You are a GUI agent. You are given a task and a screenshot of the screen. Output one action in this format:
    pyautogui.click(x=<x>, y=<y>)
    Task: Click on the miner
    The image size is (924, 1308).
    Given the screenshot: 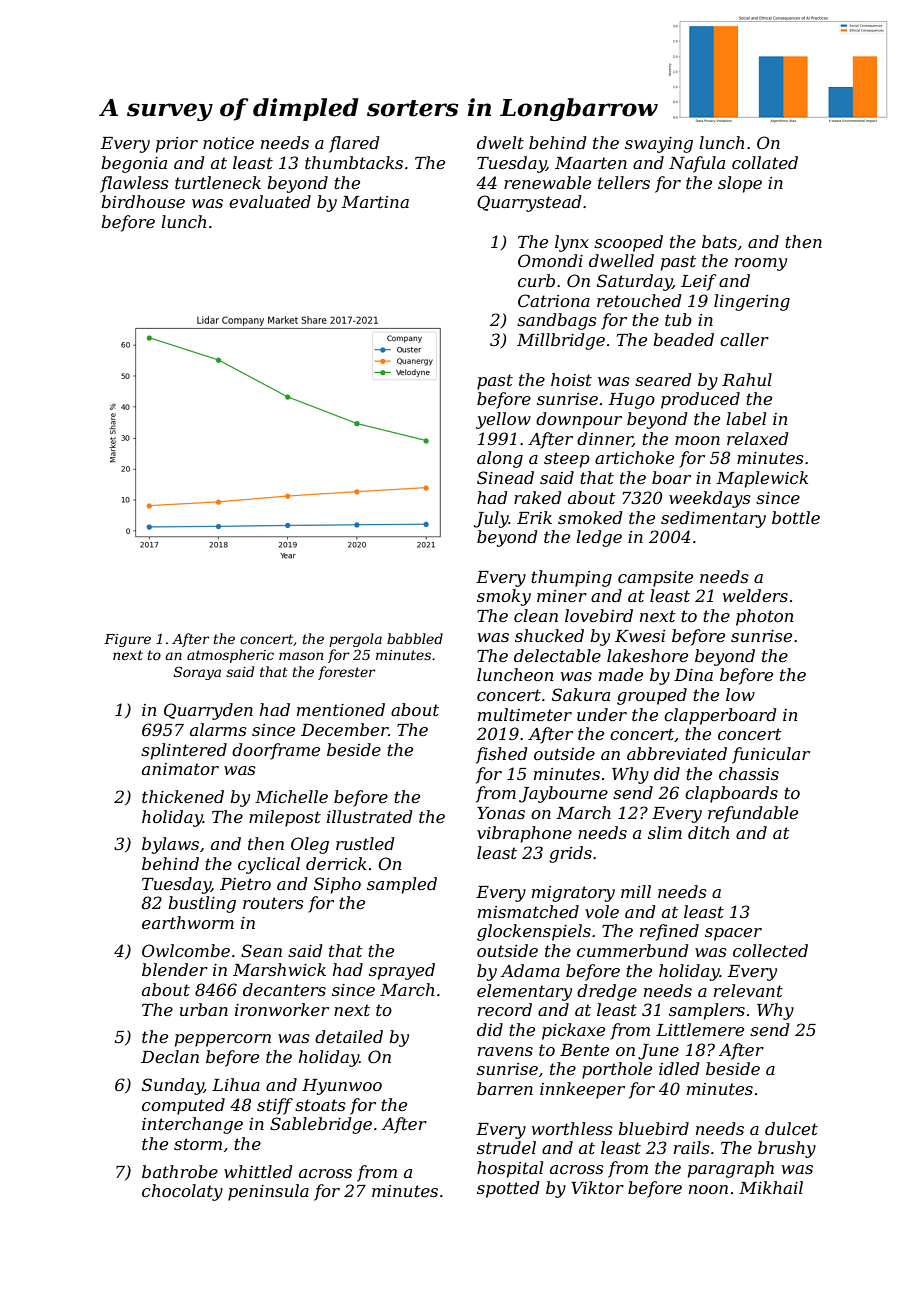 What is the action you would take?
    pyautogui.click(x=562, y=596)
